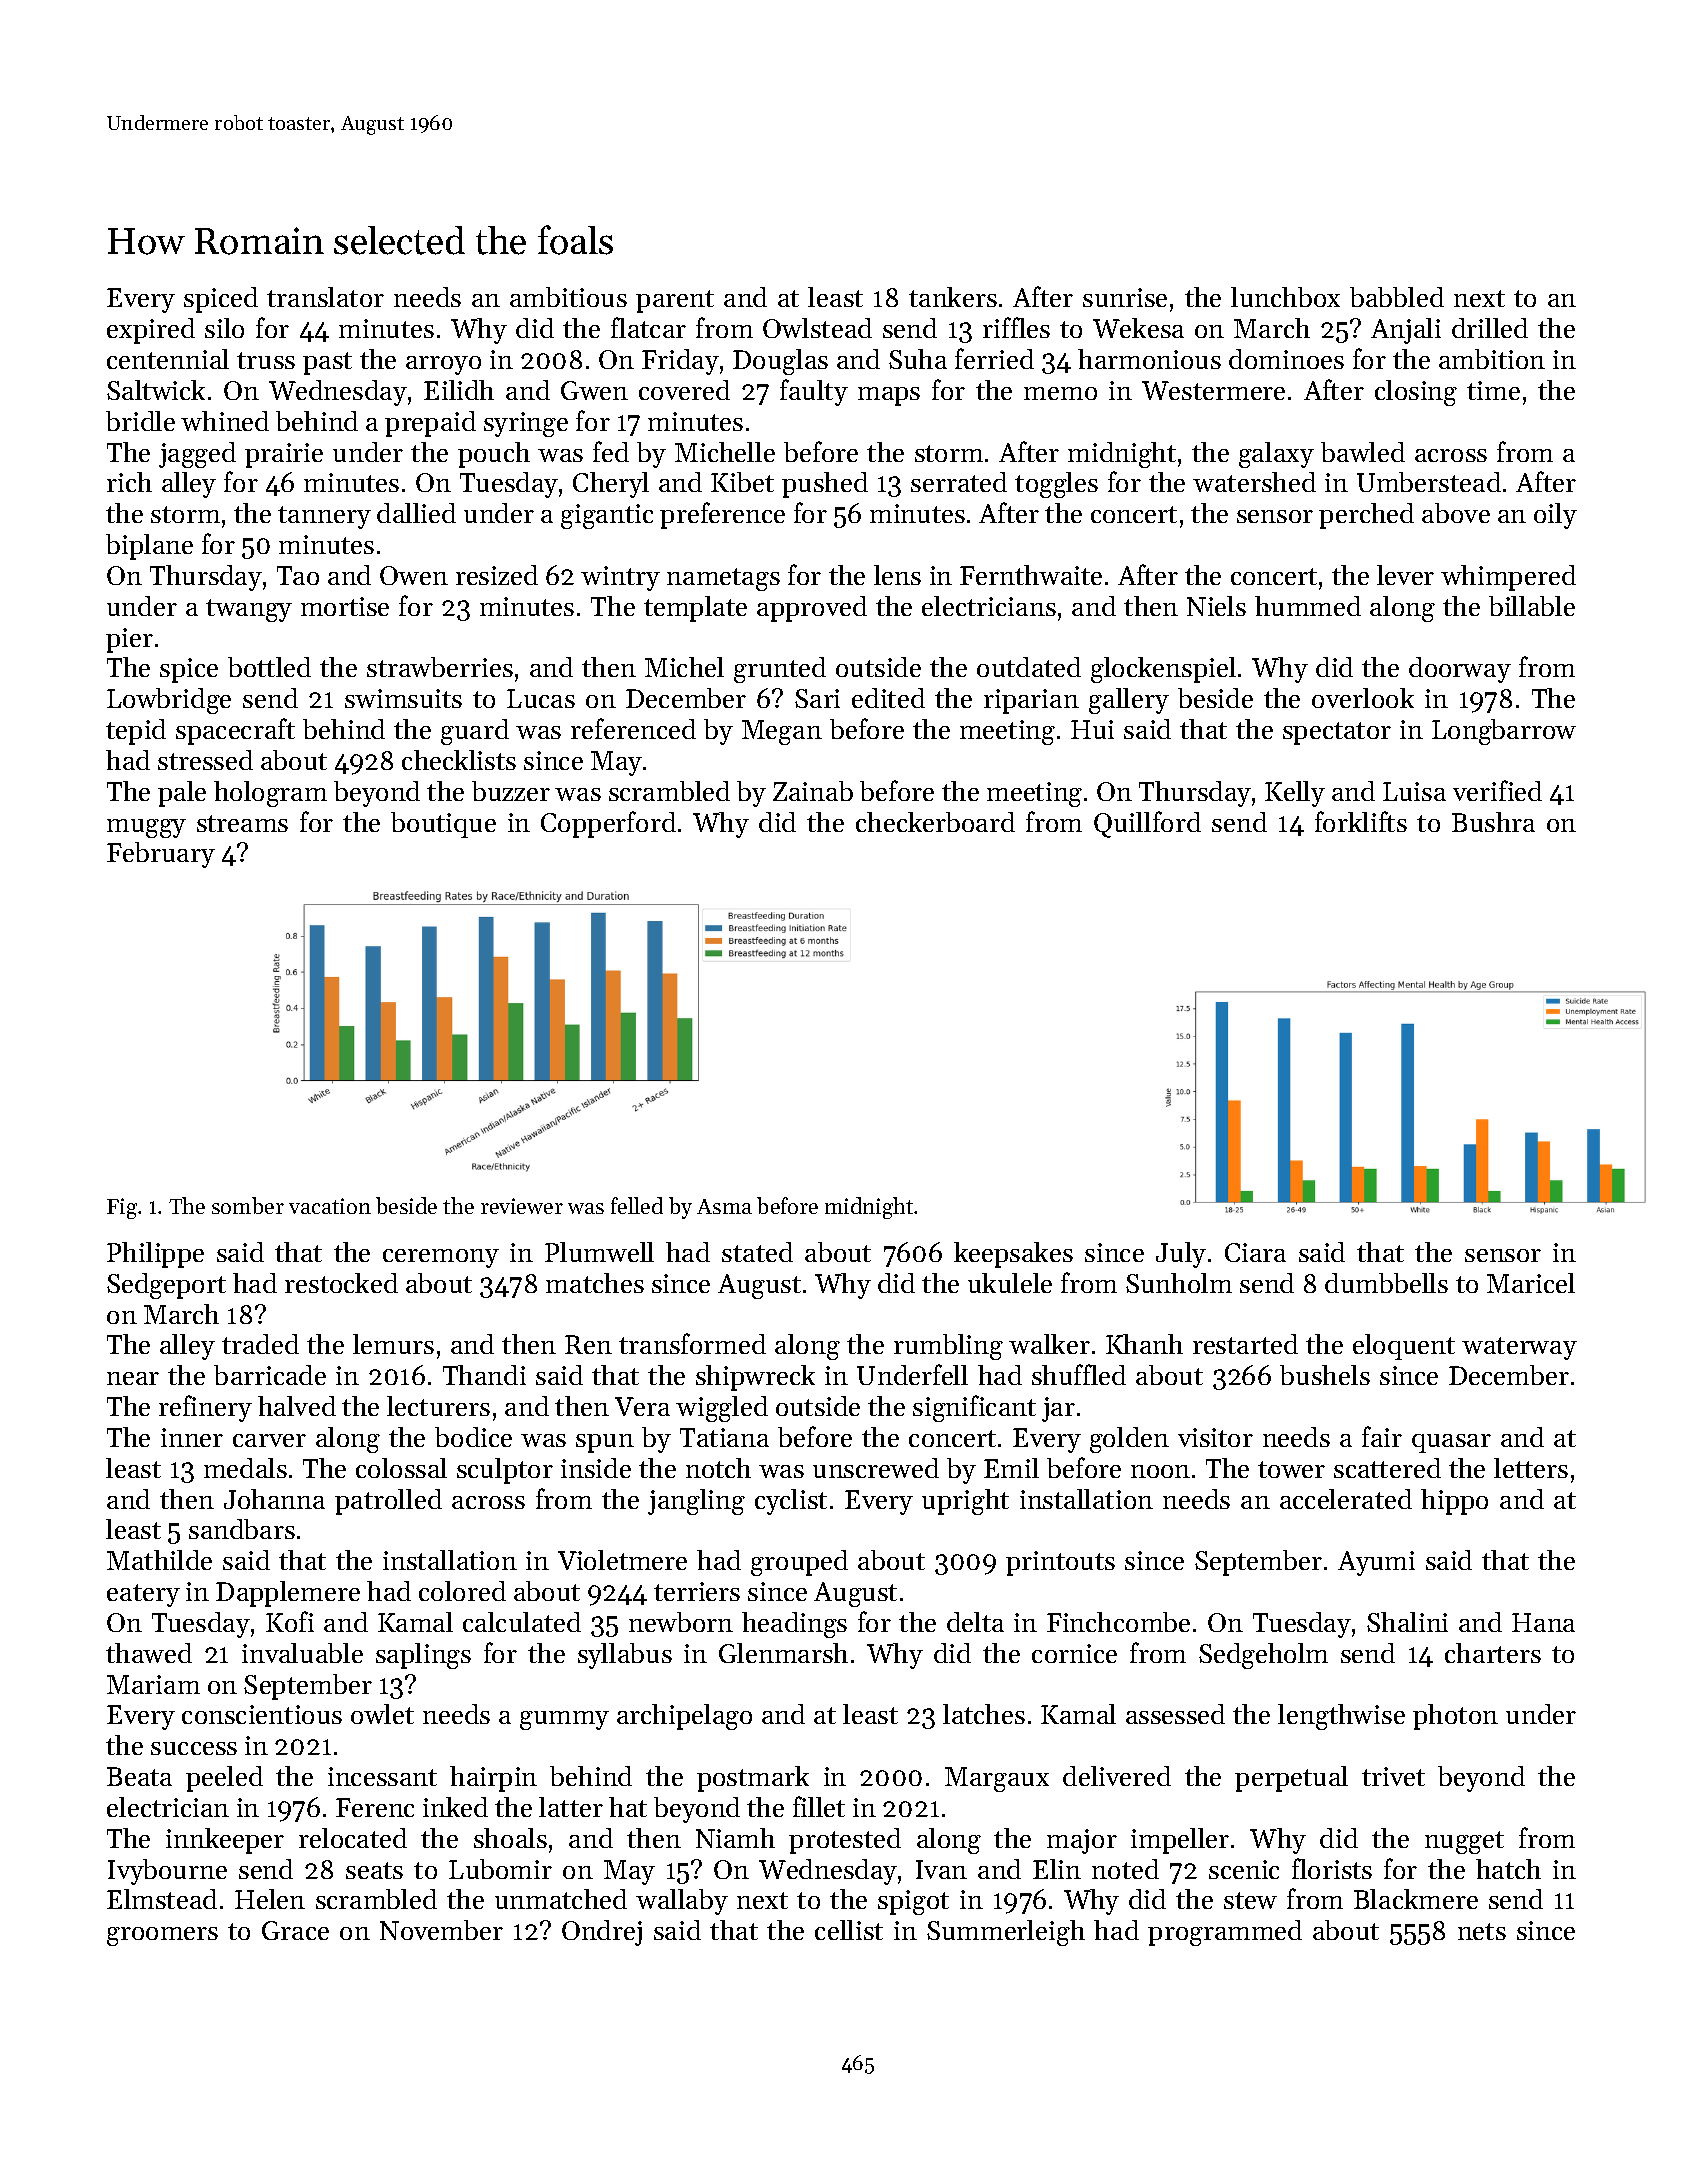  I want to click on toggles, so click(1056, 485).
